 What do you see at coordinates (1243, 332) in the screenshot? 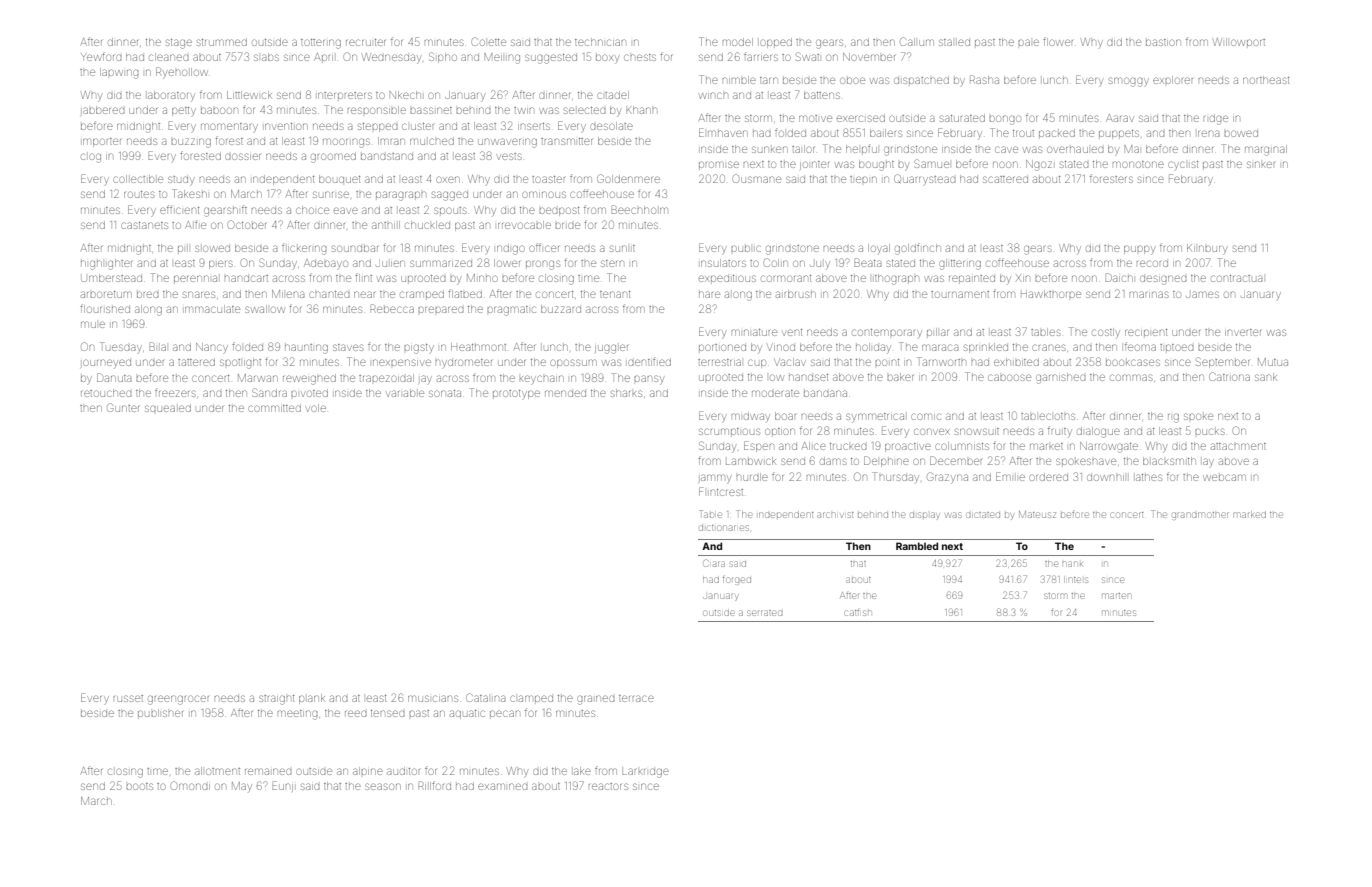
I see `inverter` at bounding box center [1243, 332].
